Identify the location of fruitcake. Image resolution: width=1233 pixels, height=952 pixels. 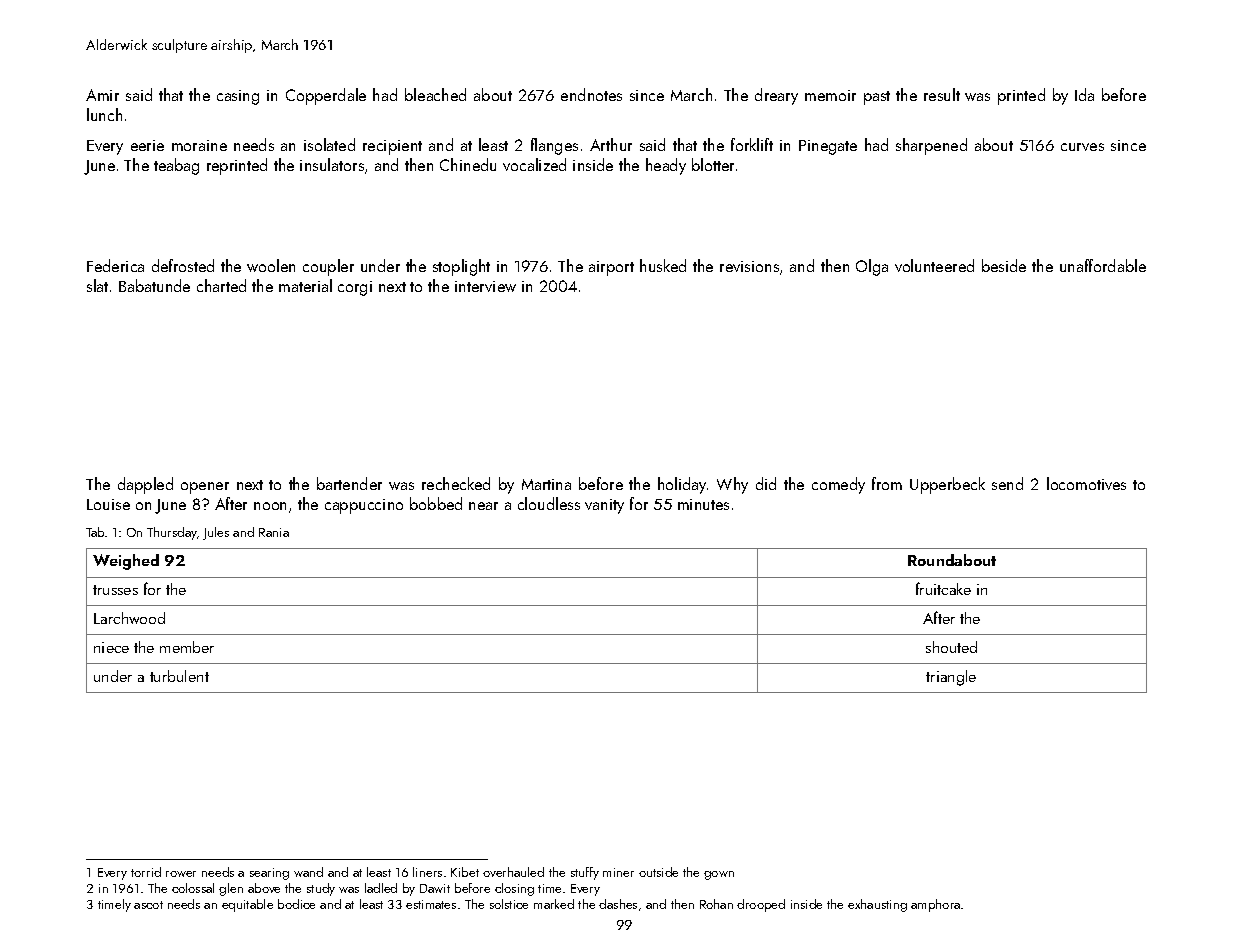
(943, 588).
